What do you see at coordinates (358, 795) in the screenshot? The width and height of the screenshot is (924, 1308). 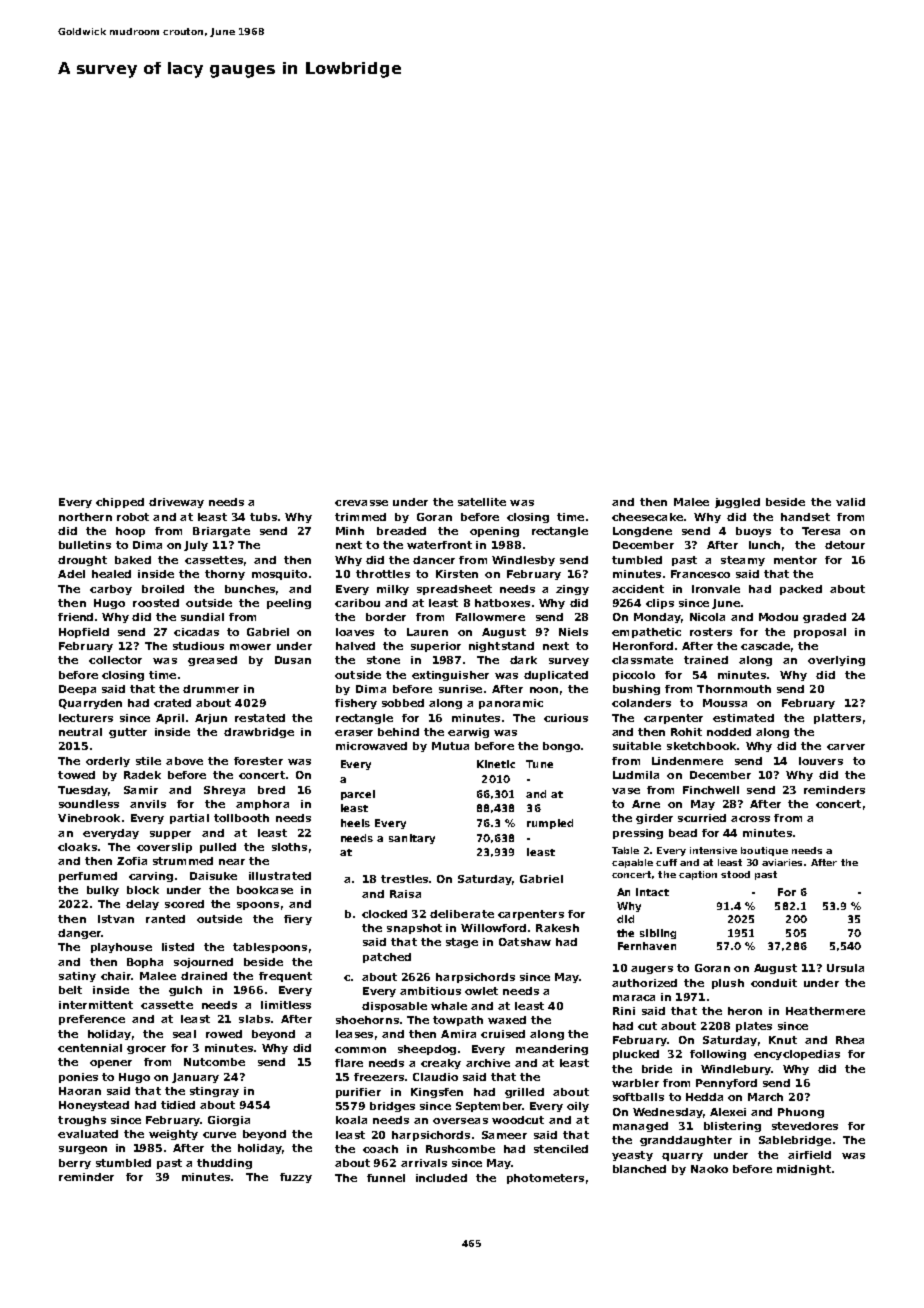 I see `parcel` at bounding box center [358, 795].
